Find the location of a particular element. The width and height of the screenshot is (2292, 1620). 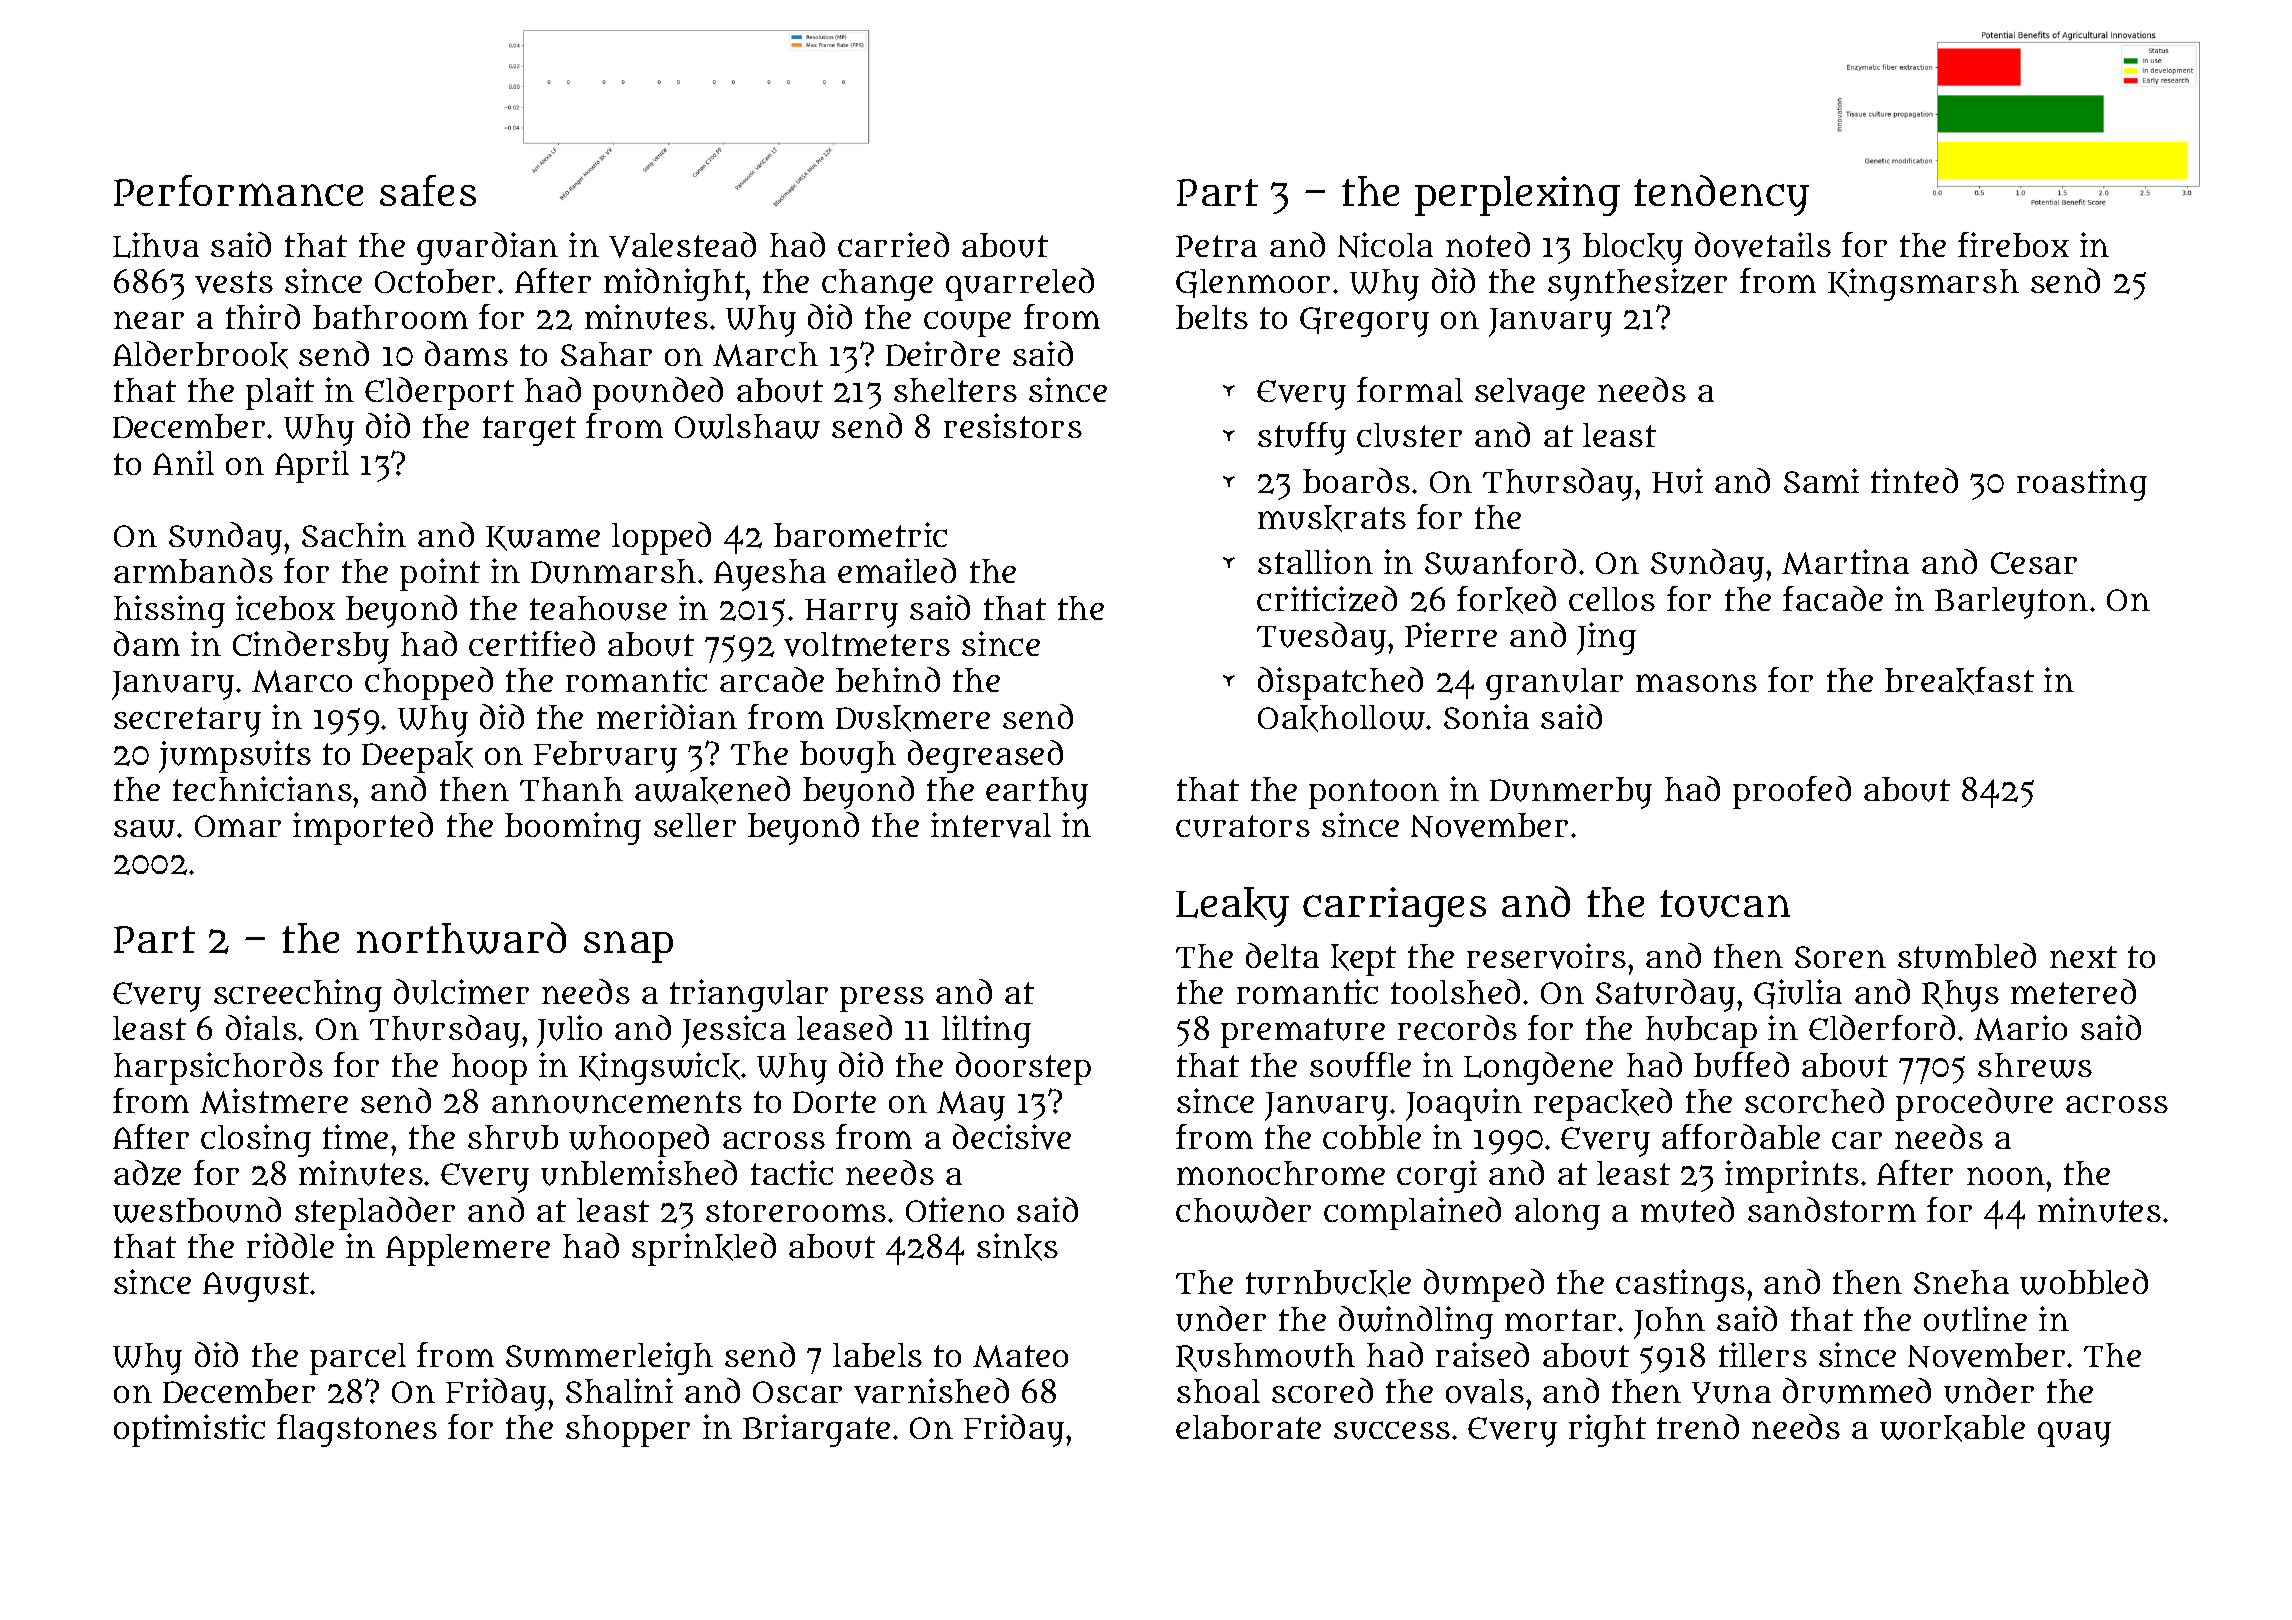

perplexing is located at coordinates (1517, 196).
